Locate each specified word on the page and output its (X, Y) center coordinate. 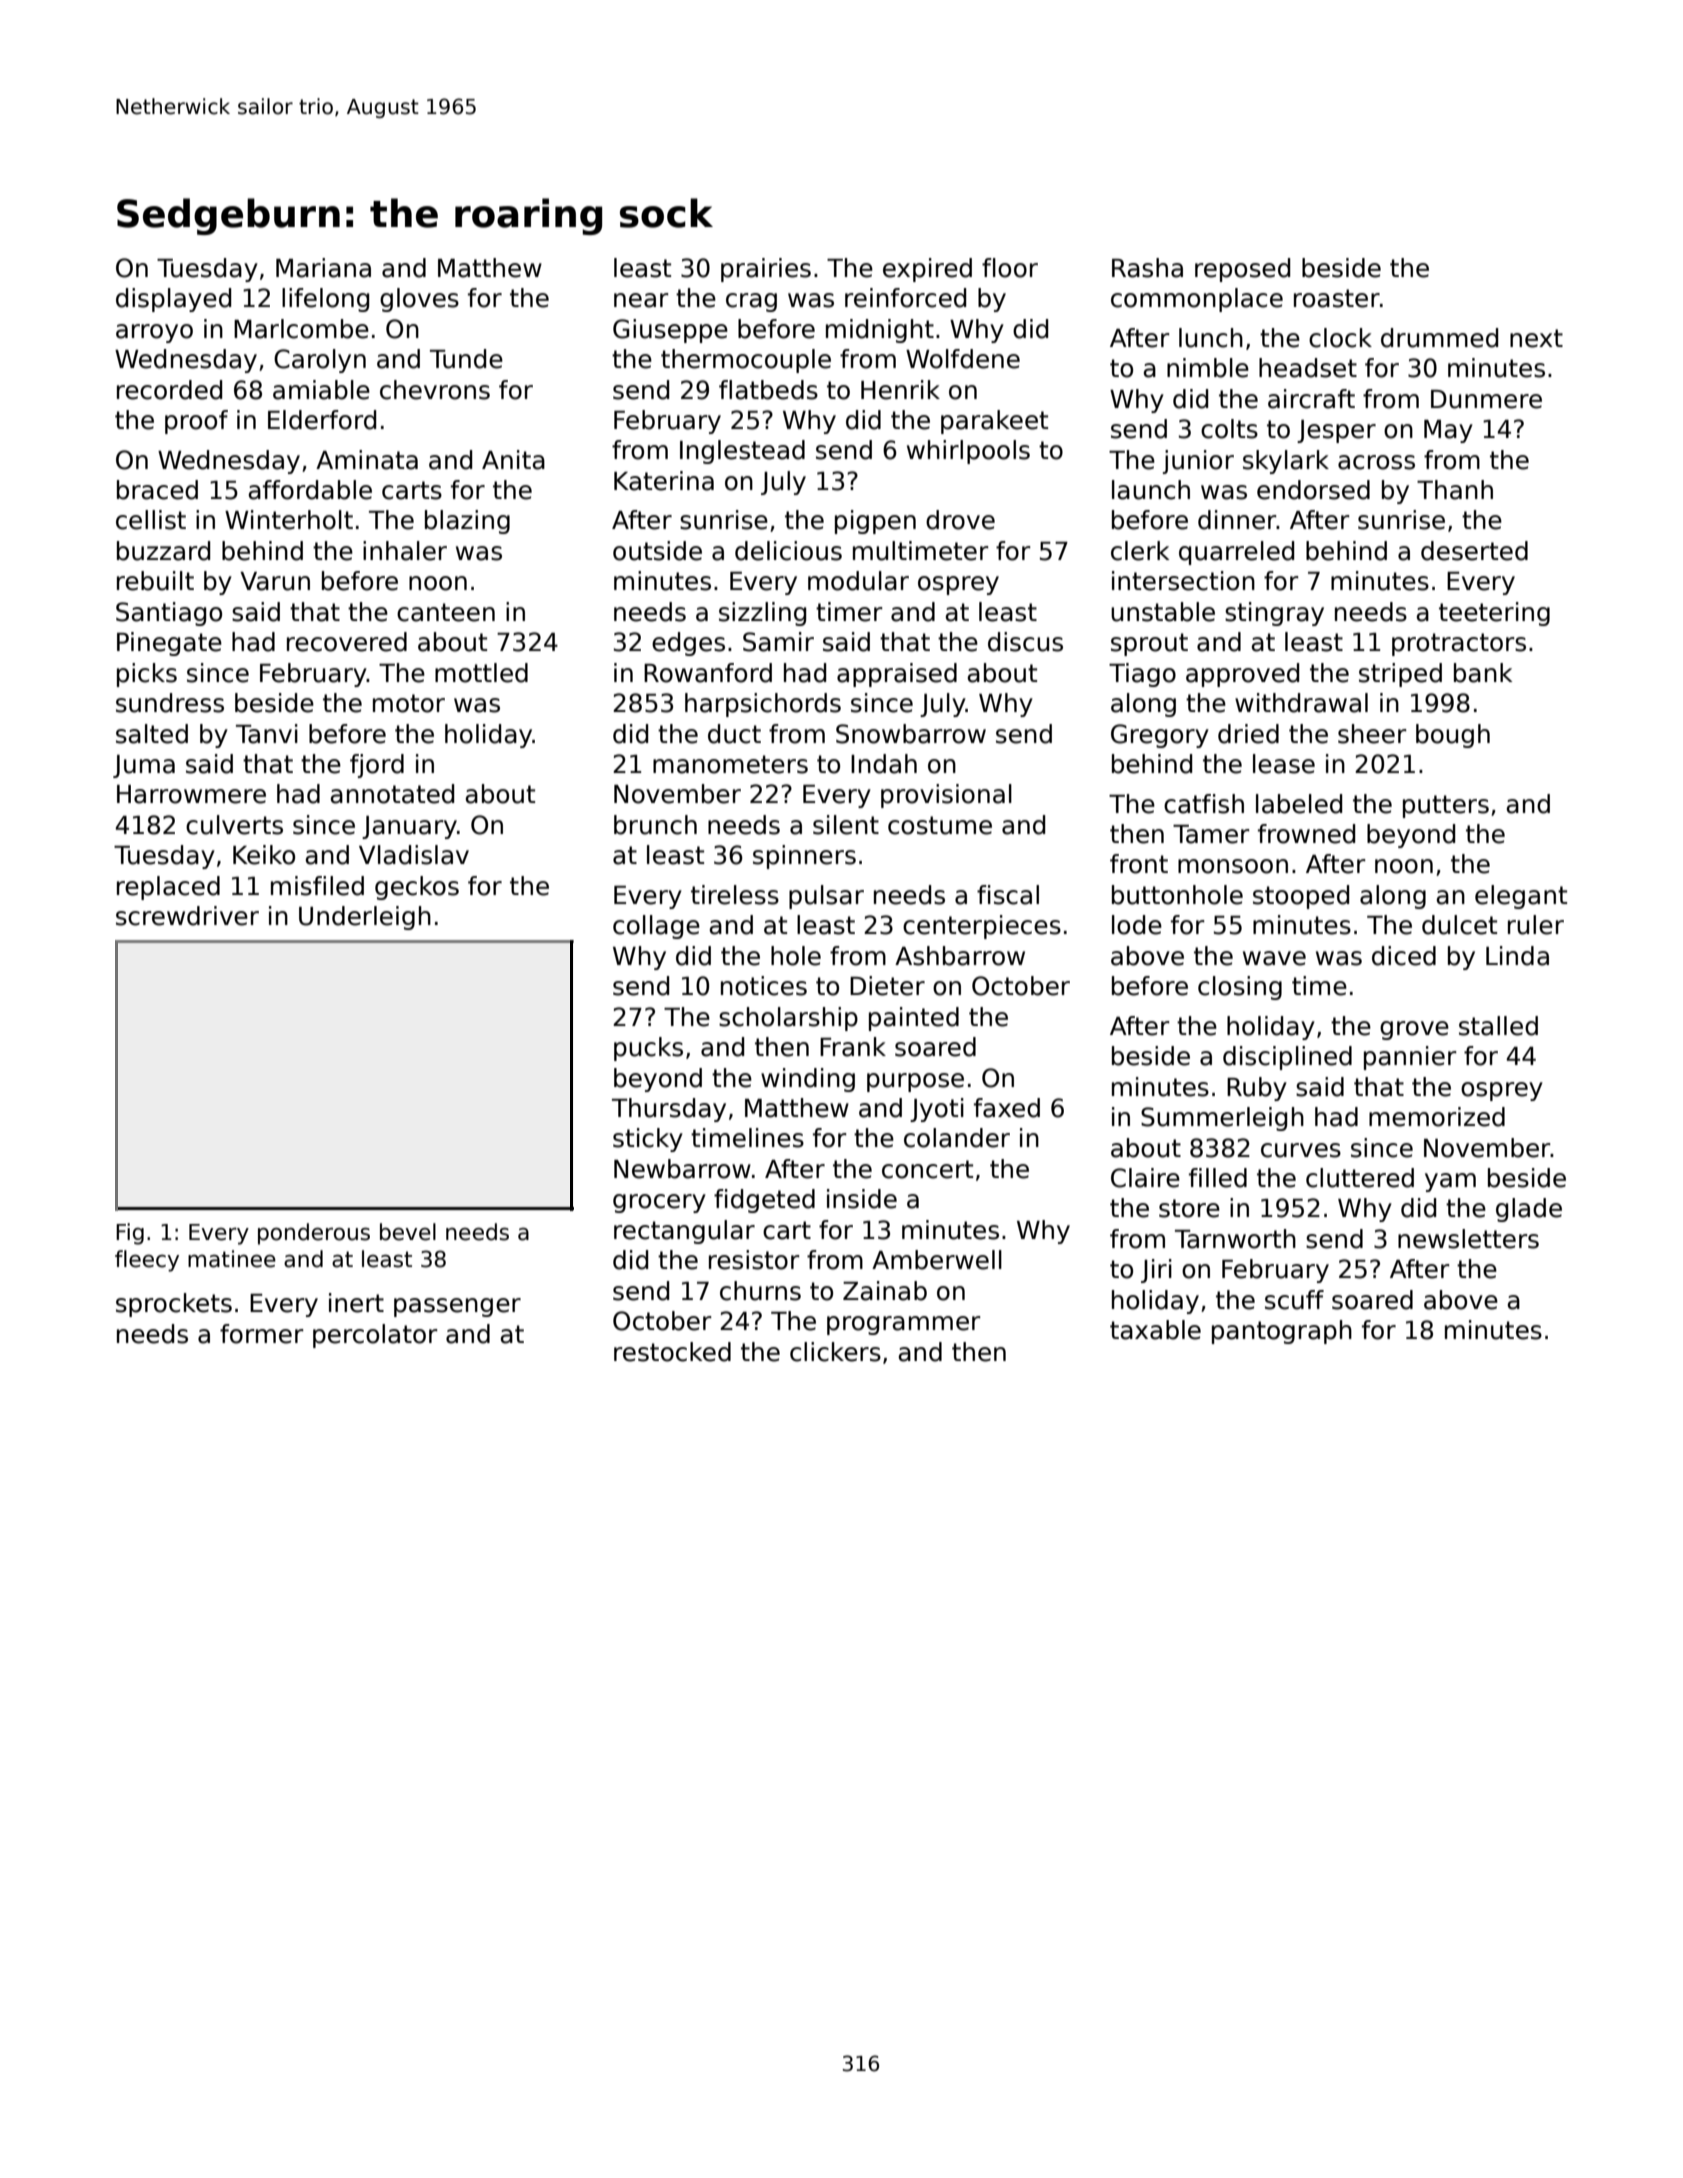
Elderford (322, 420)
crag (751, 302)
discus (1025, 642)
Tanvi (267, 734)
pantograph (1282, 1332)
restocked (672, 1352)
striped (1400, 675)
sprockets (174, 1305)
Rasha (1147, 268)
